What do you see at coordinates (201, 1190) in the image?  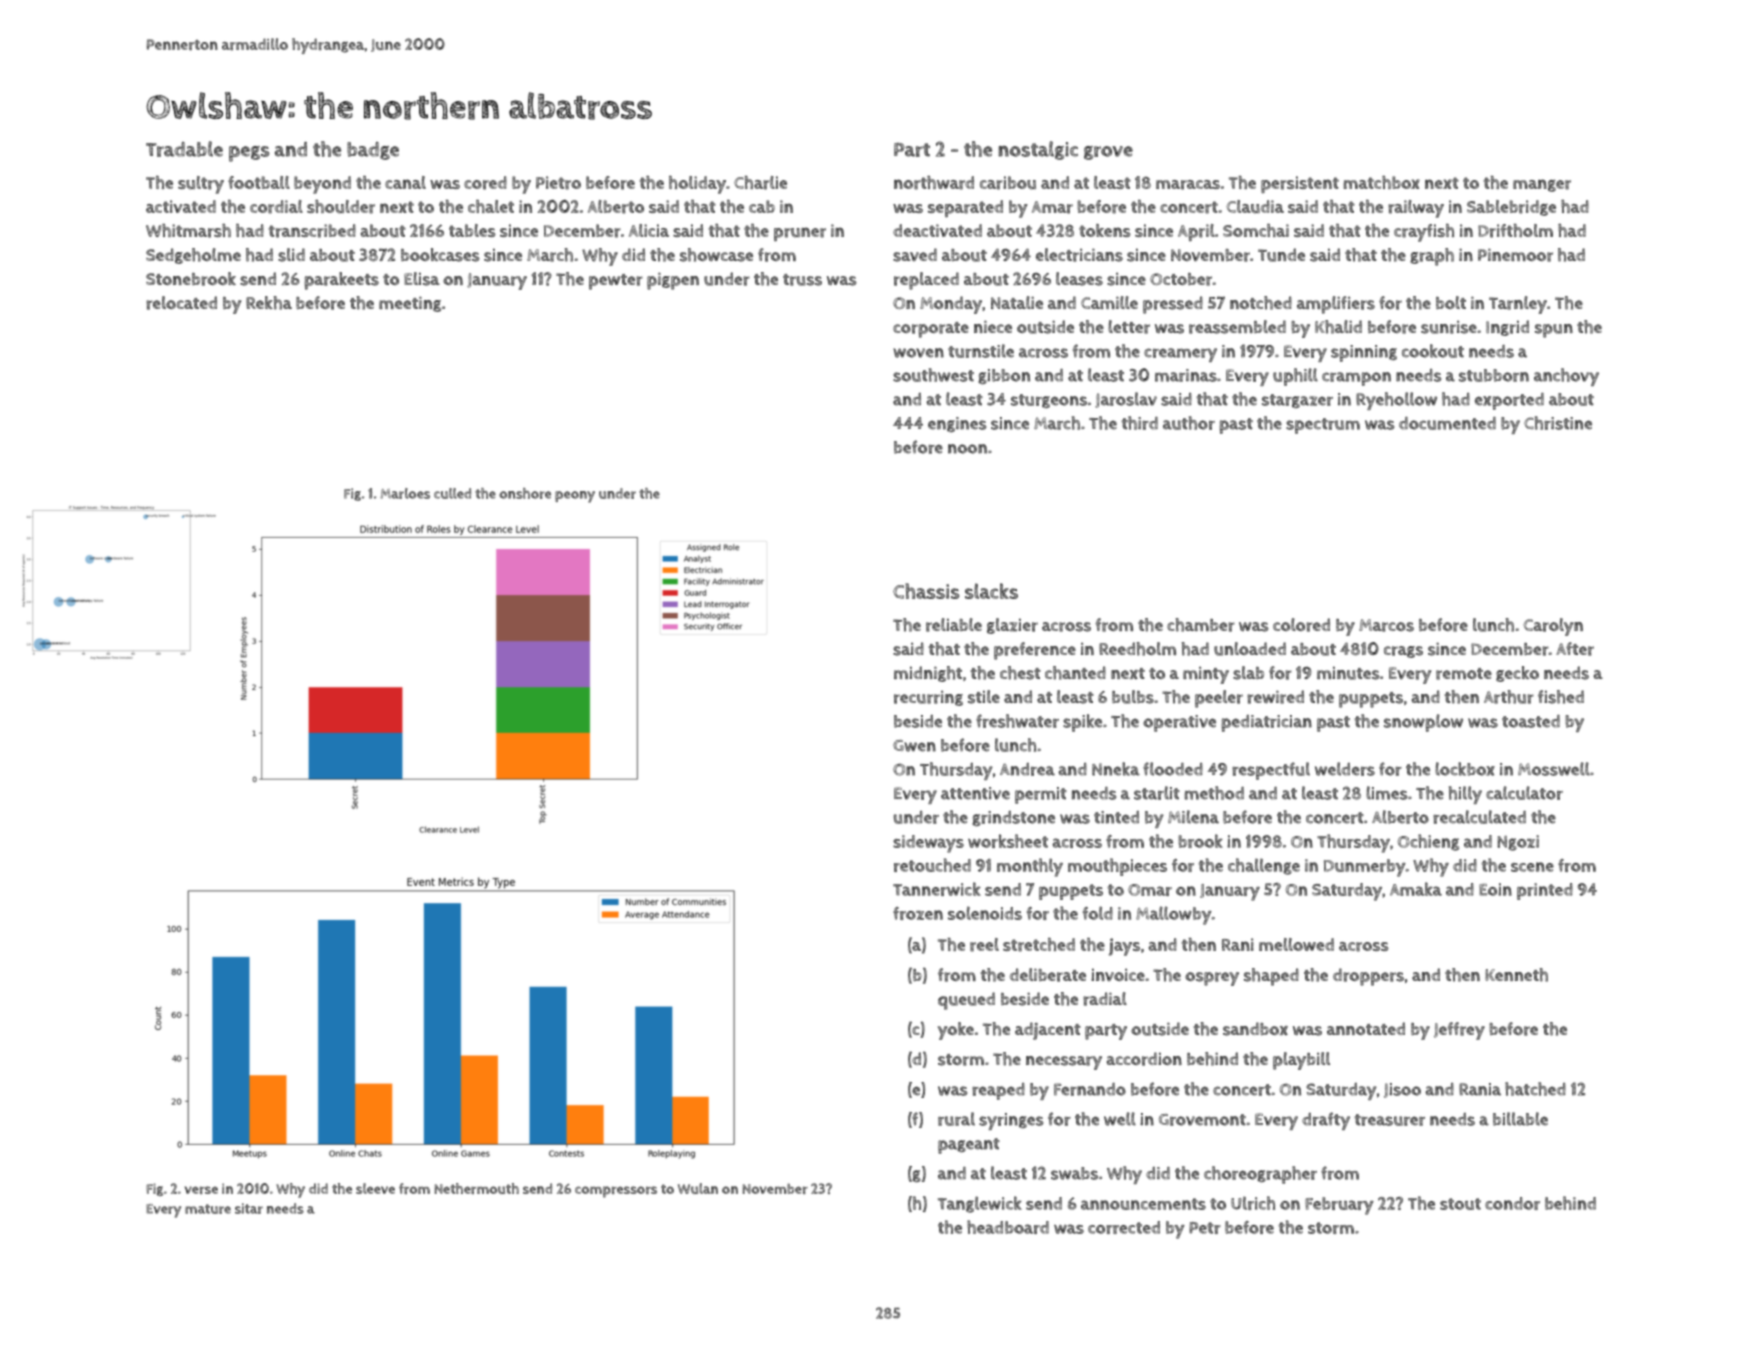 I see `verse` at bounding box center [201, 1190].
